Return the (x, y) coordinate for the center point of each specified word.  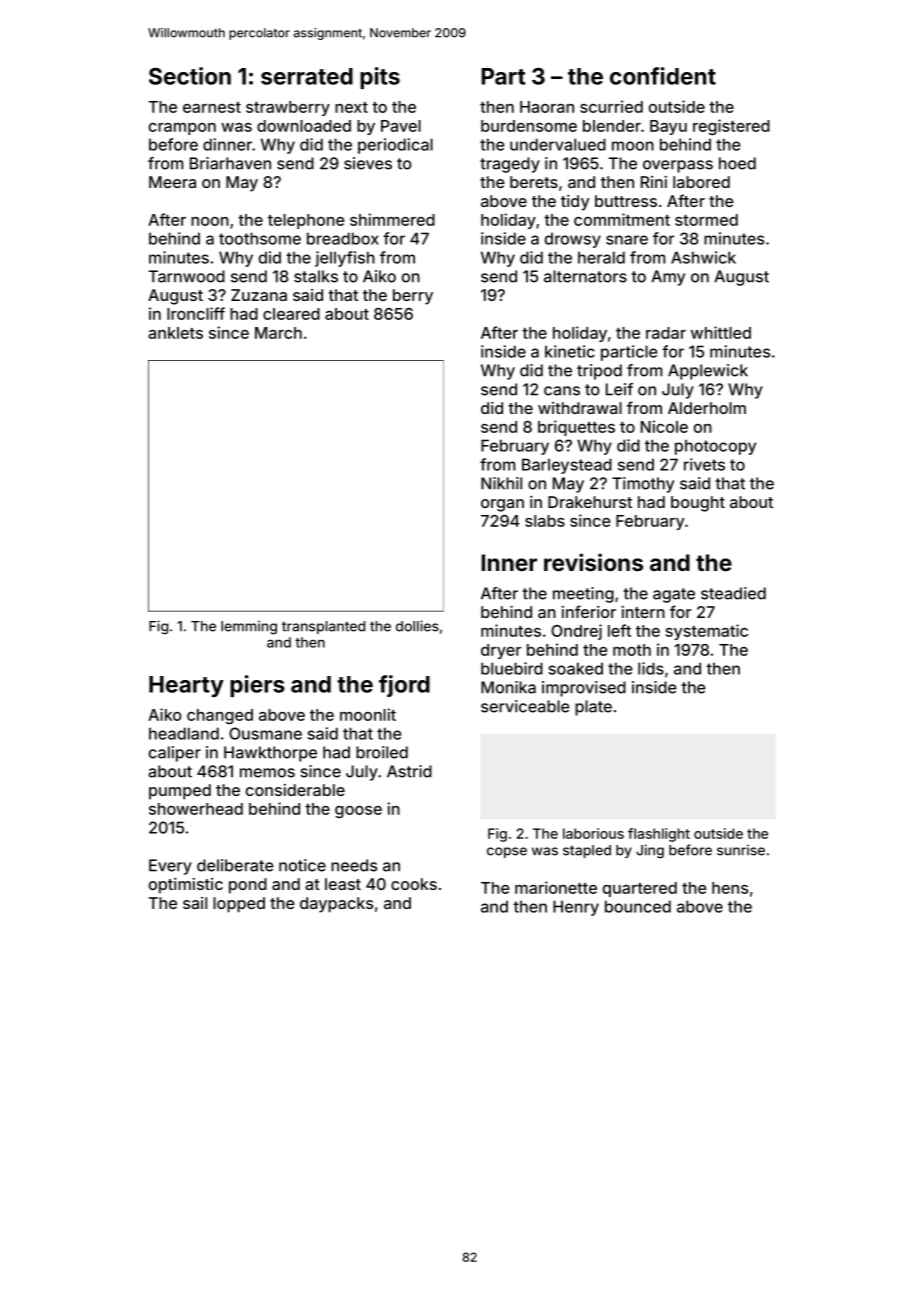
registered (731, 127)
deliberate (235, 865)
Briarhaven (230, 163)
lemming (249, 627)
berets (534, 182)
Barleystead (567, 466)
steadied (733, 593)
